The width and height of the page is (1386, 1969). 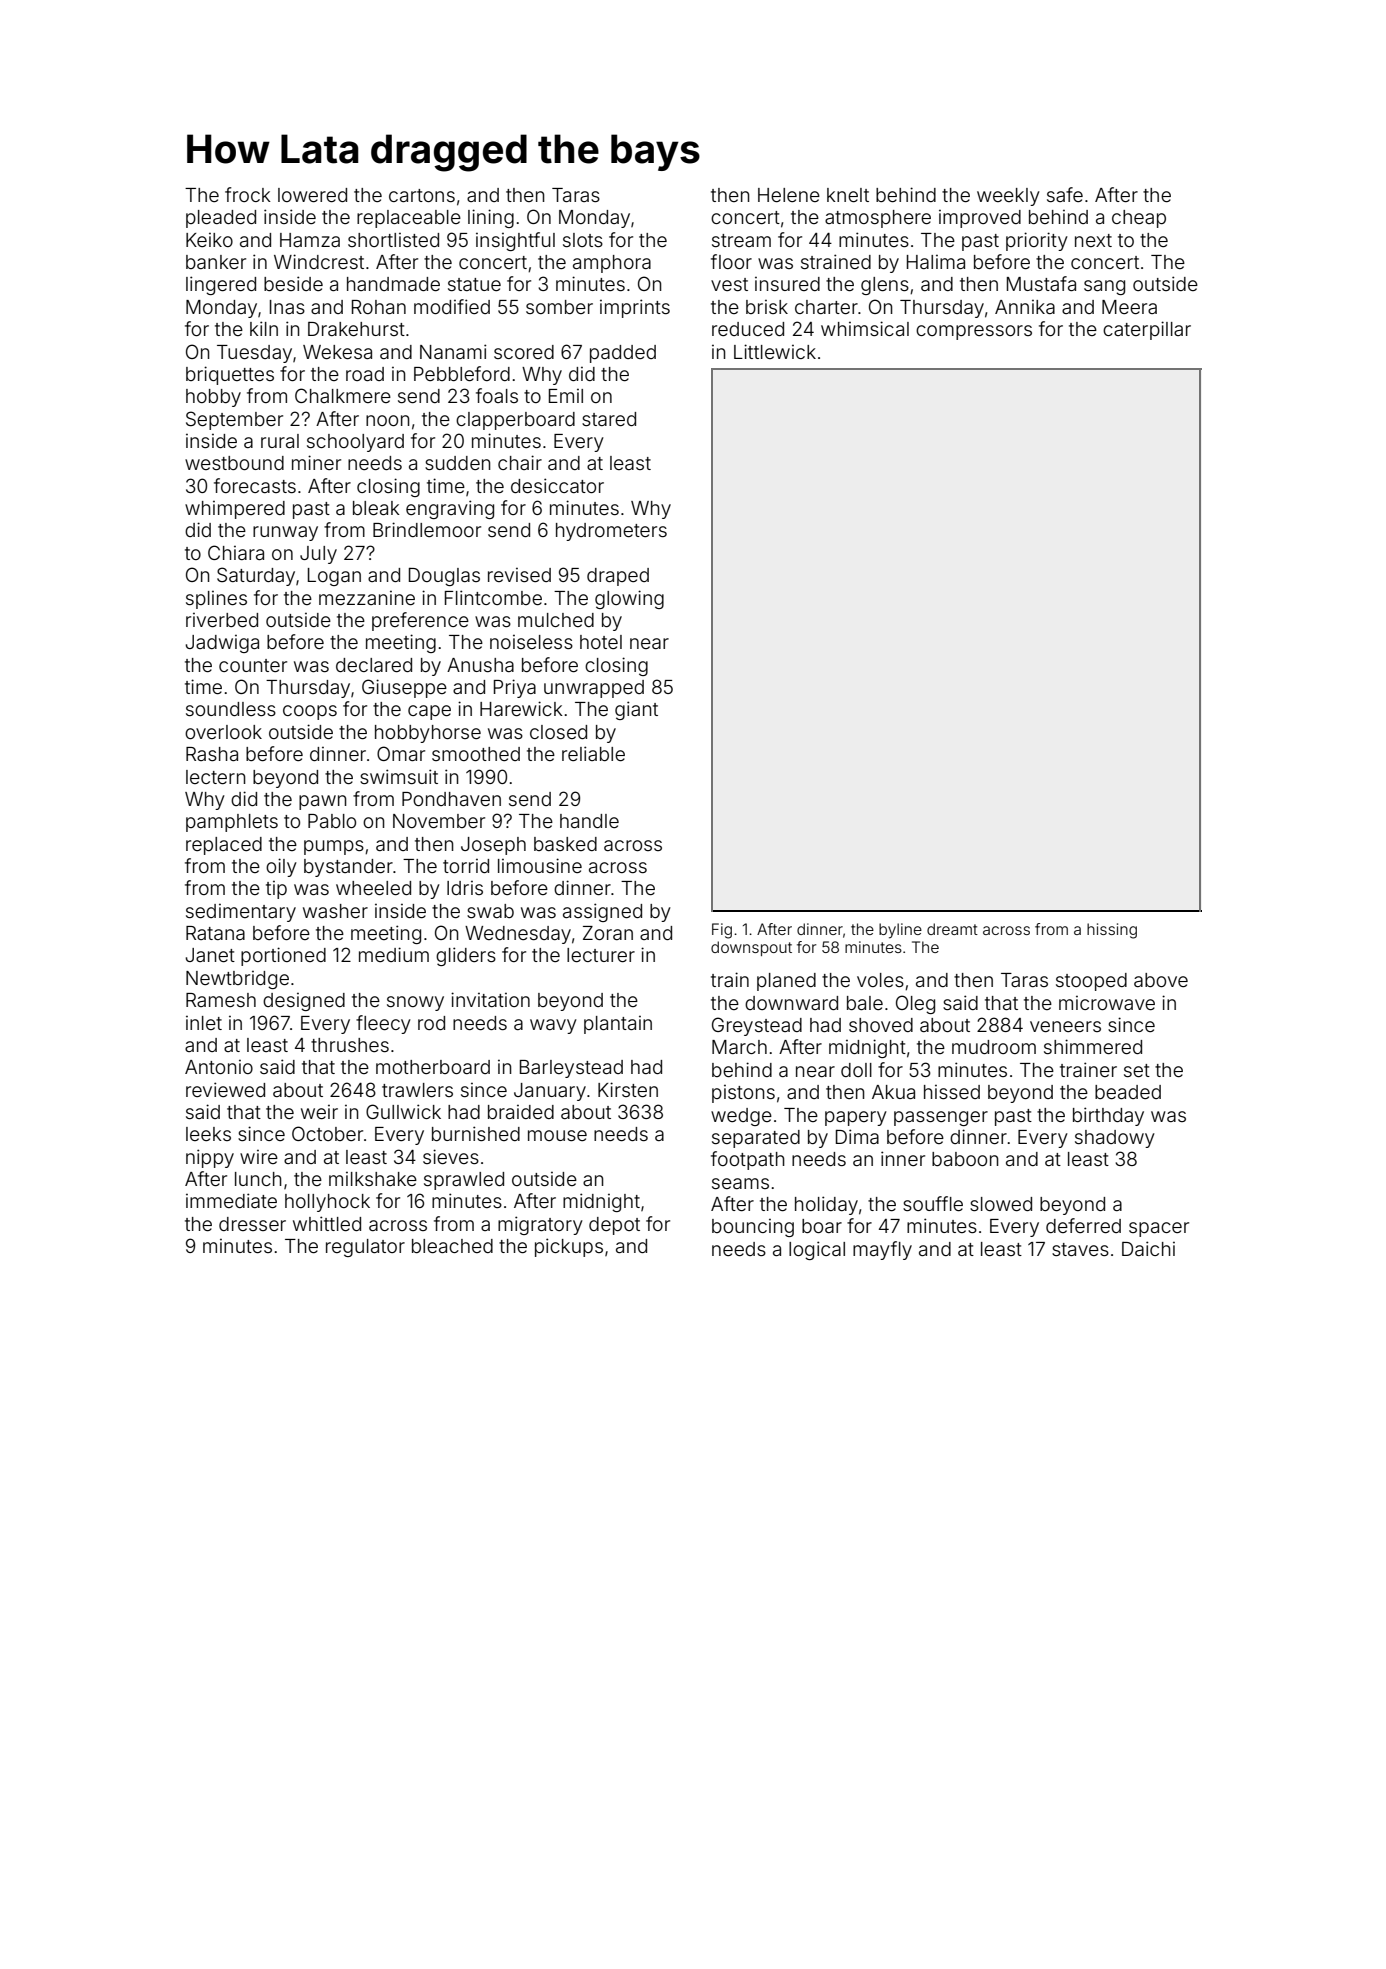 I want to click on invitation, so click(x=490, y=999).
